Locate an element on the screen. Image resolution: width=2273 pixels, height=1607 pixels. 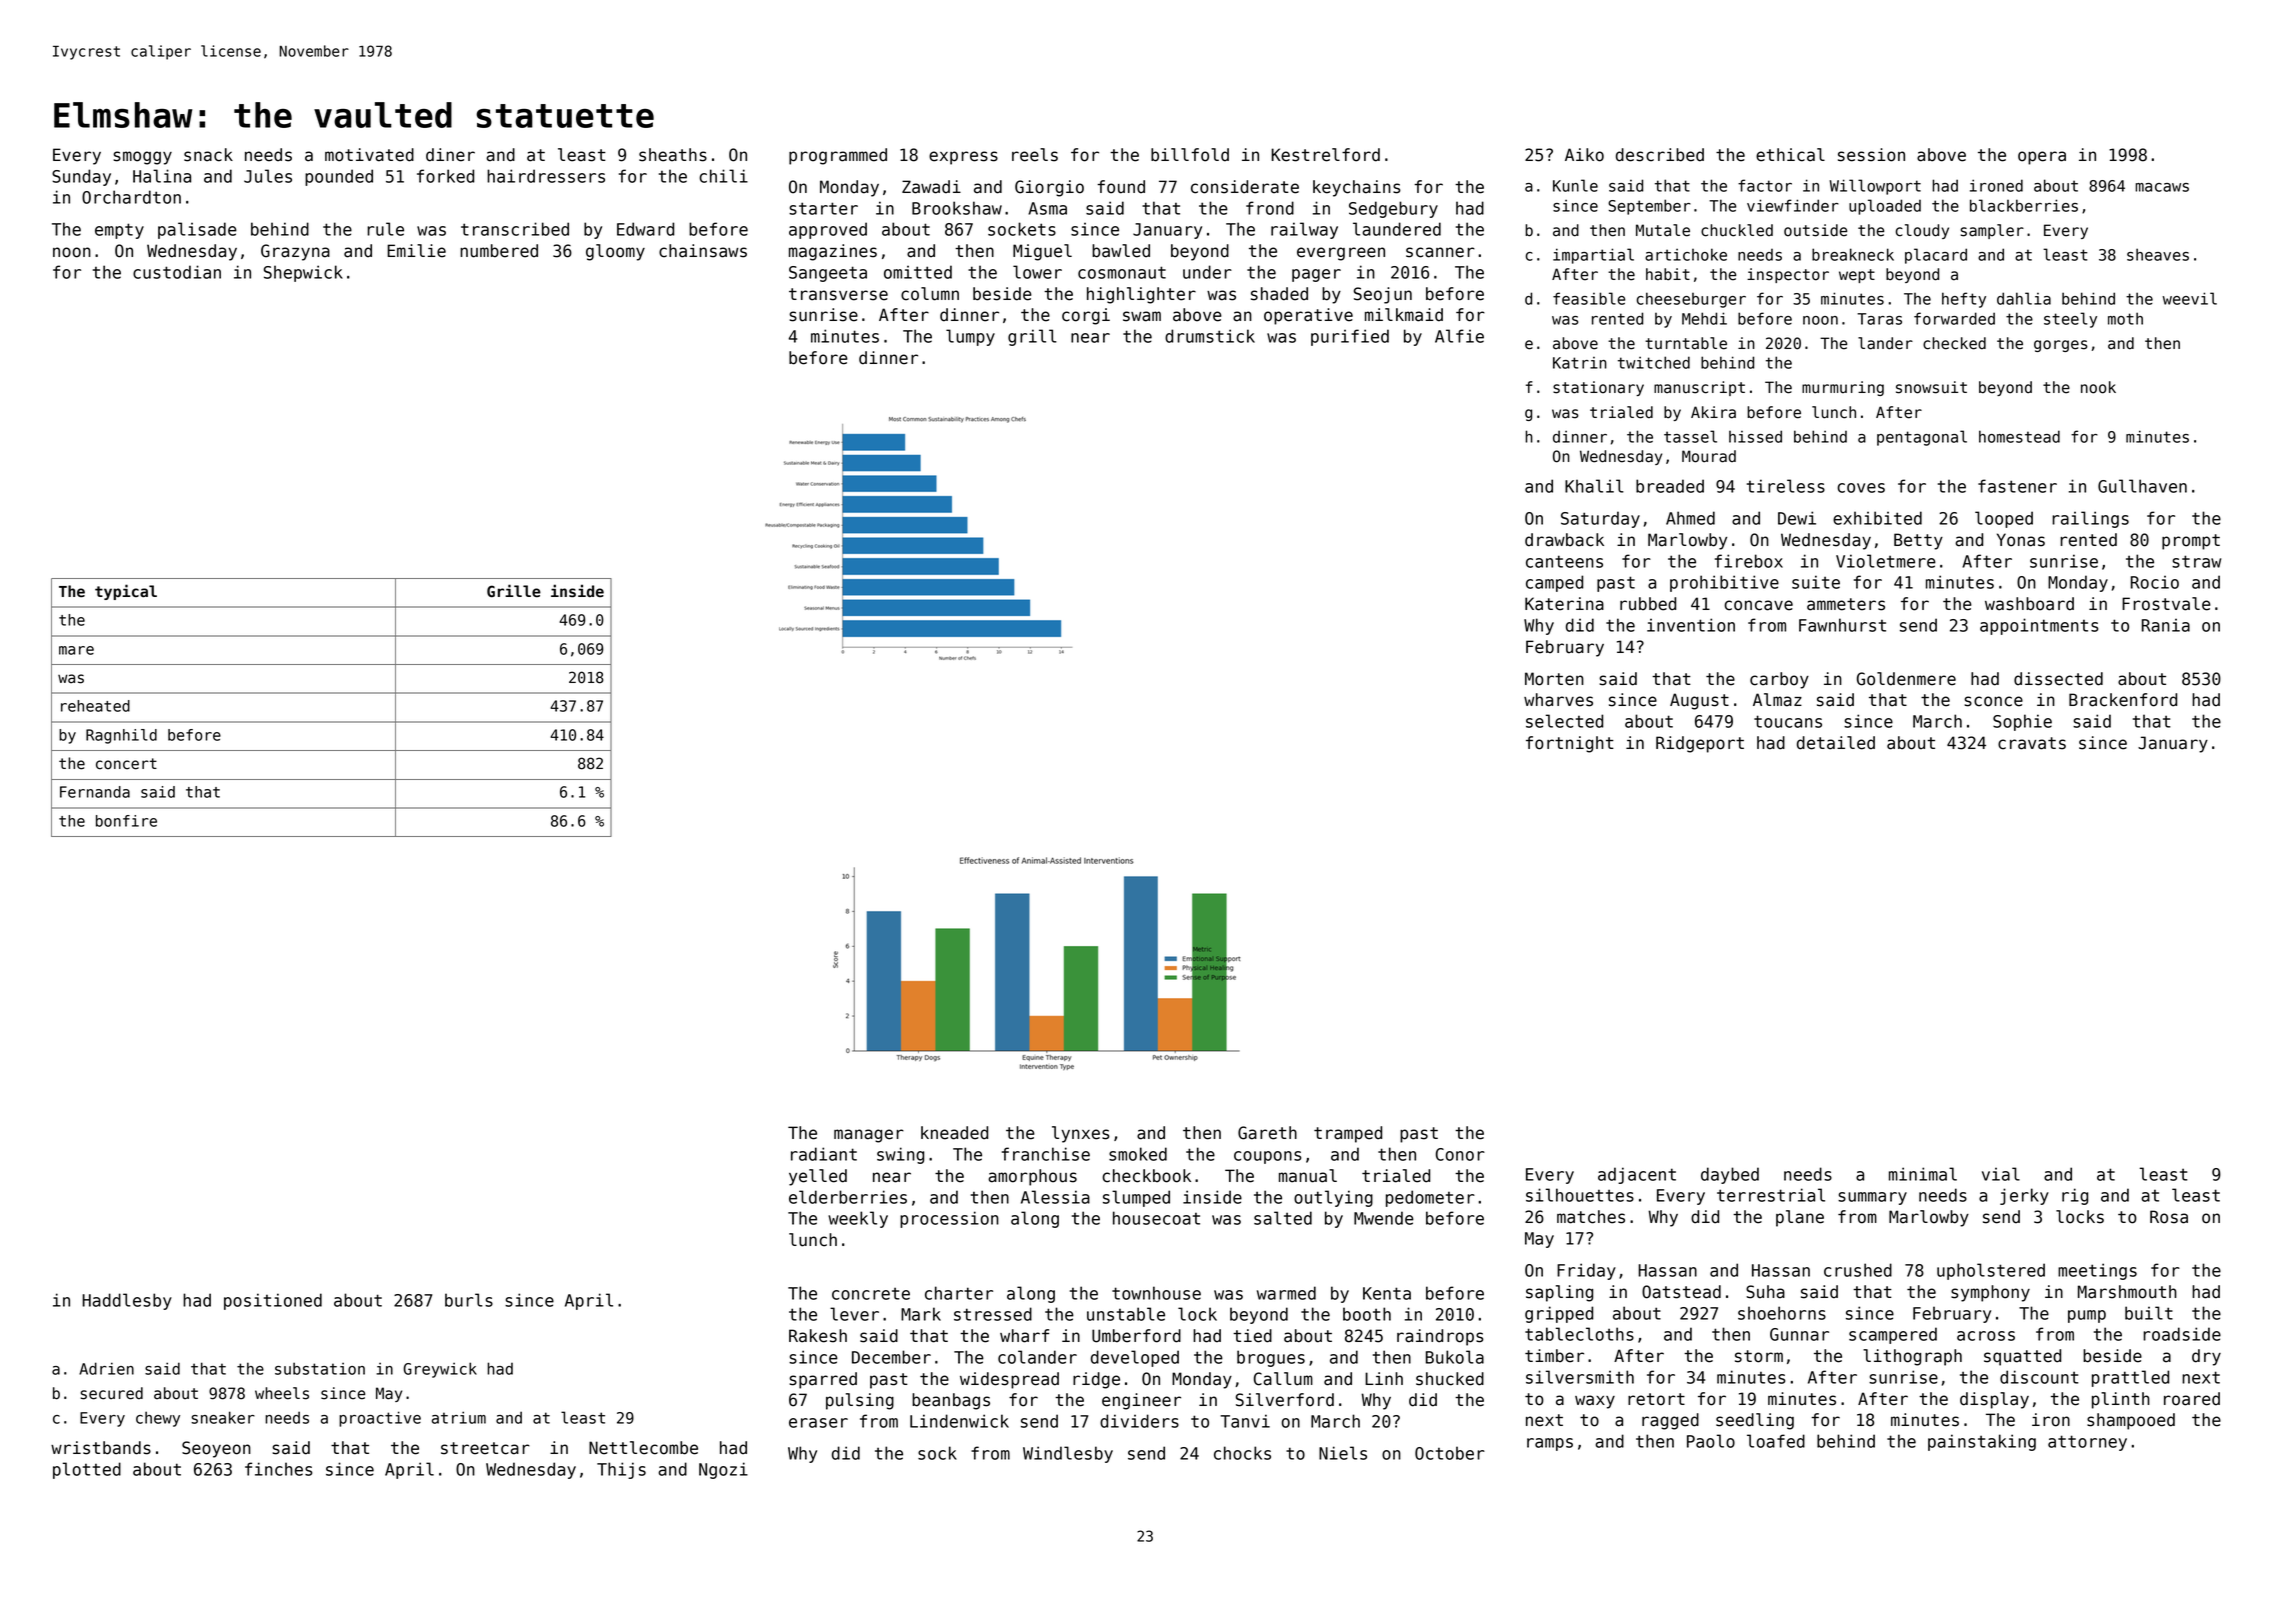
stationary is located at coordinates (1598, 388).
